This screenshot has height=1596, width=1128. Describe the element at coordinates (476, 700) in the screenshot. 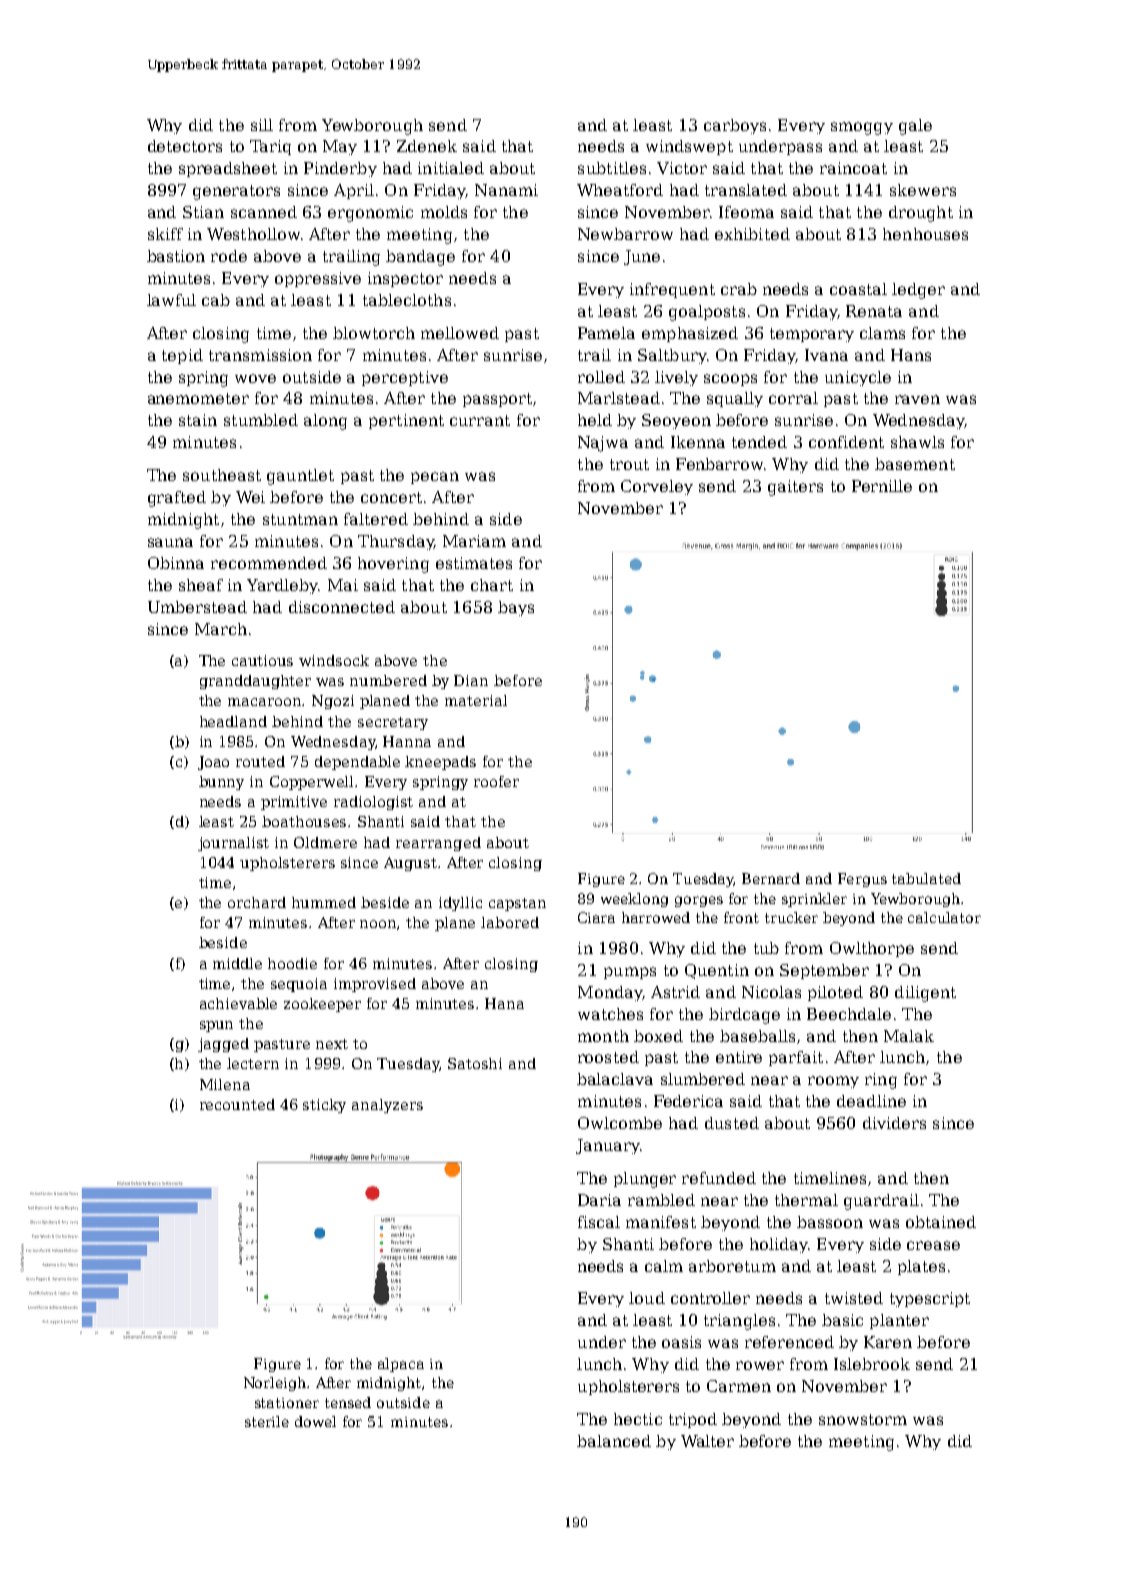

I see `material` at that location.
